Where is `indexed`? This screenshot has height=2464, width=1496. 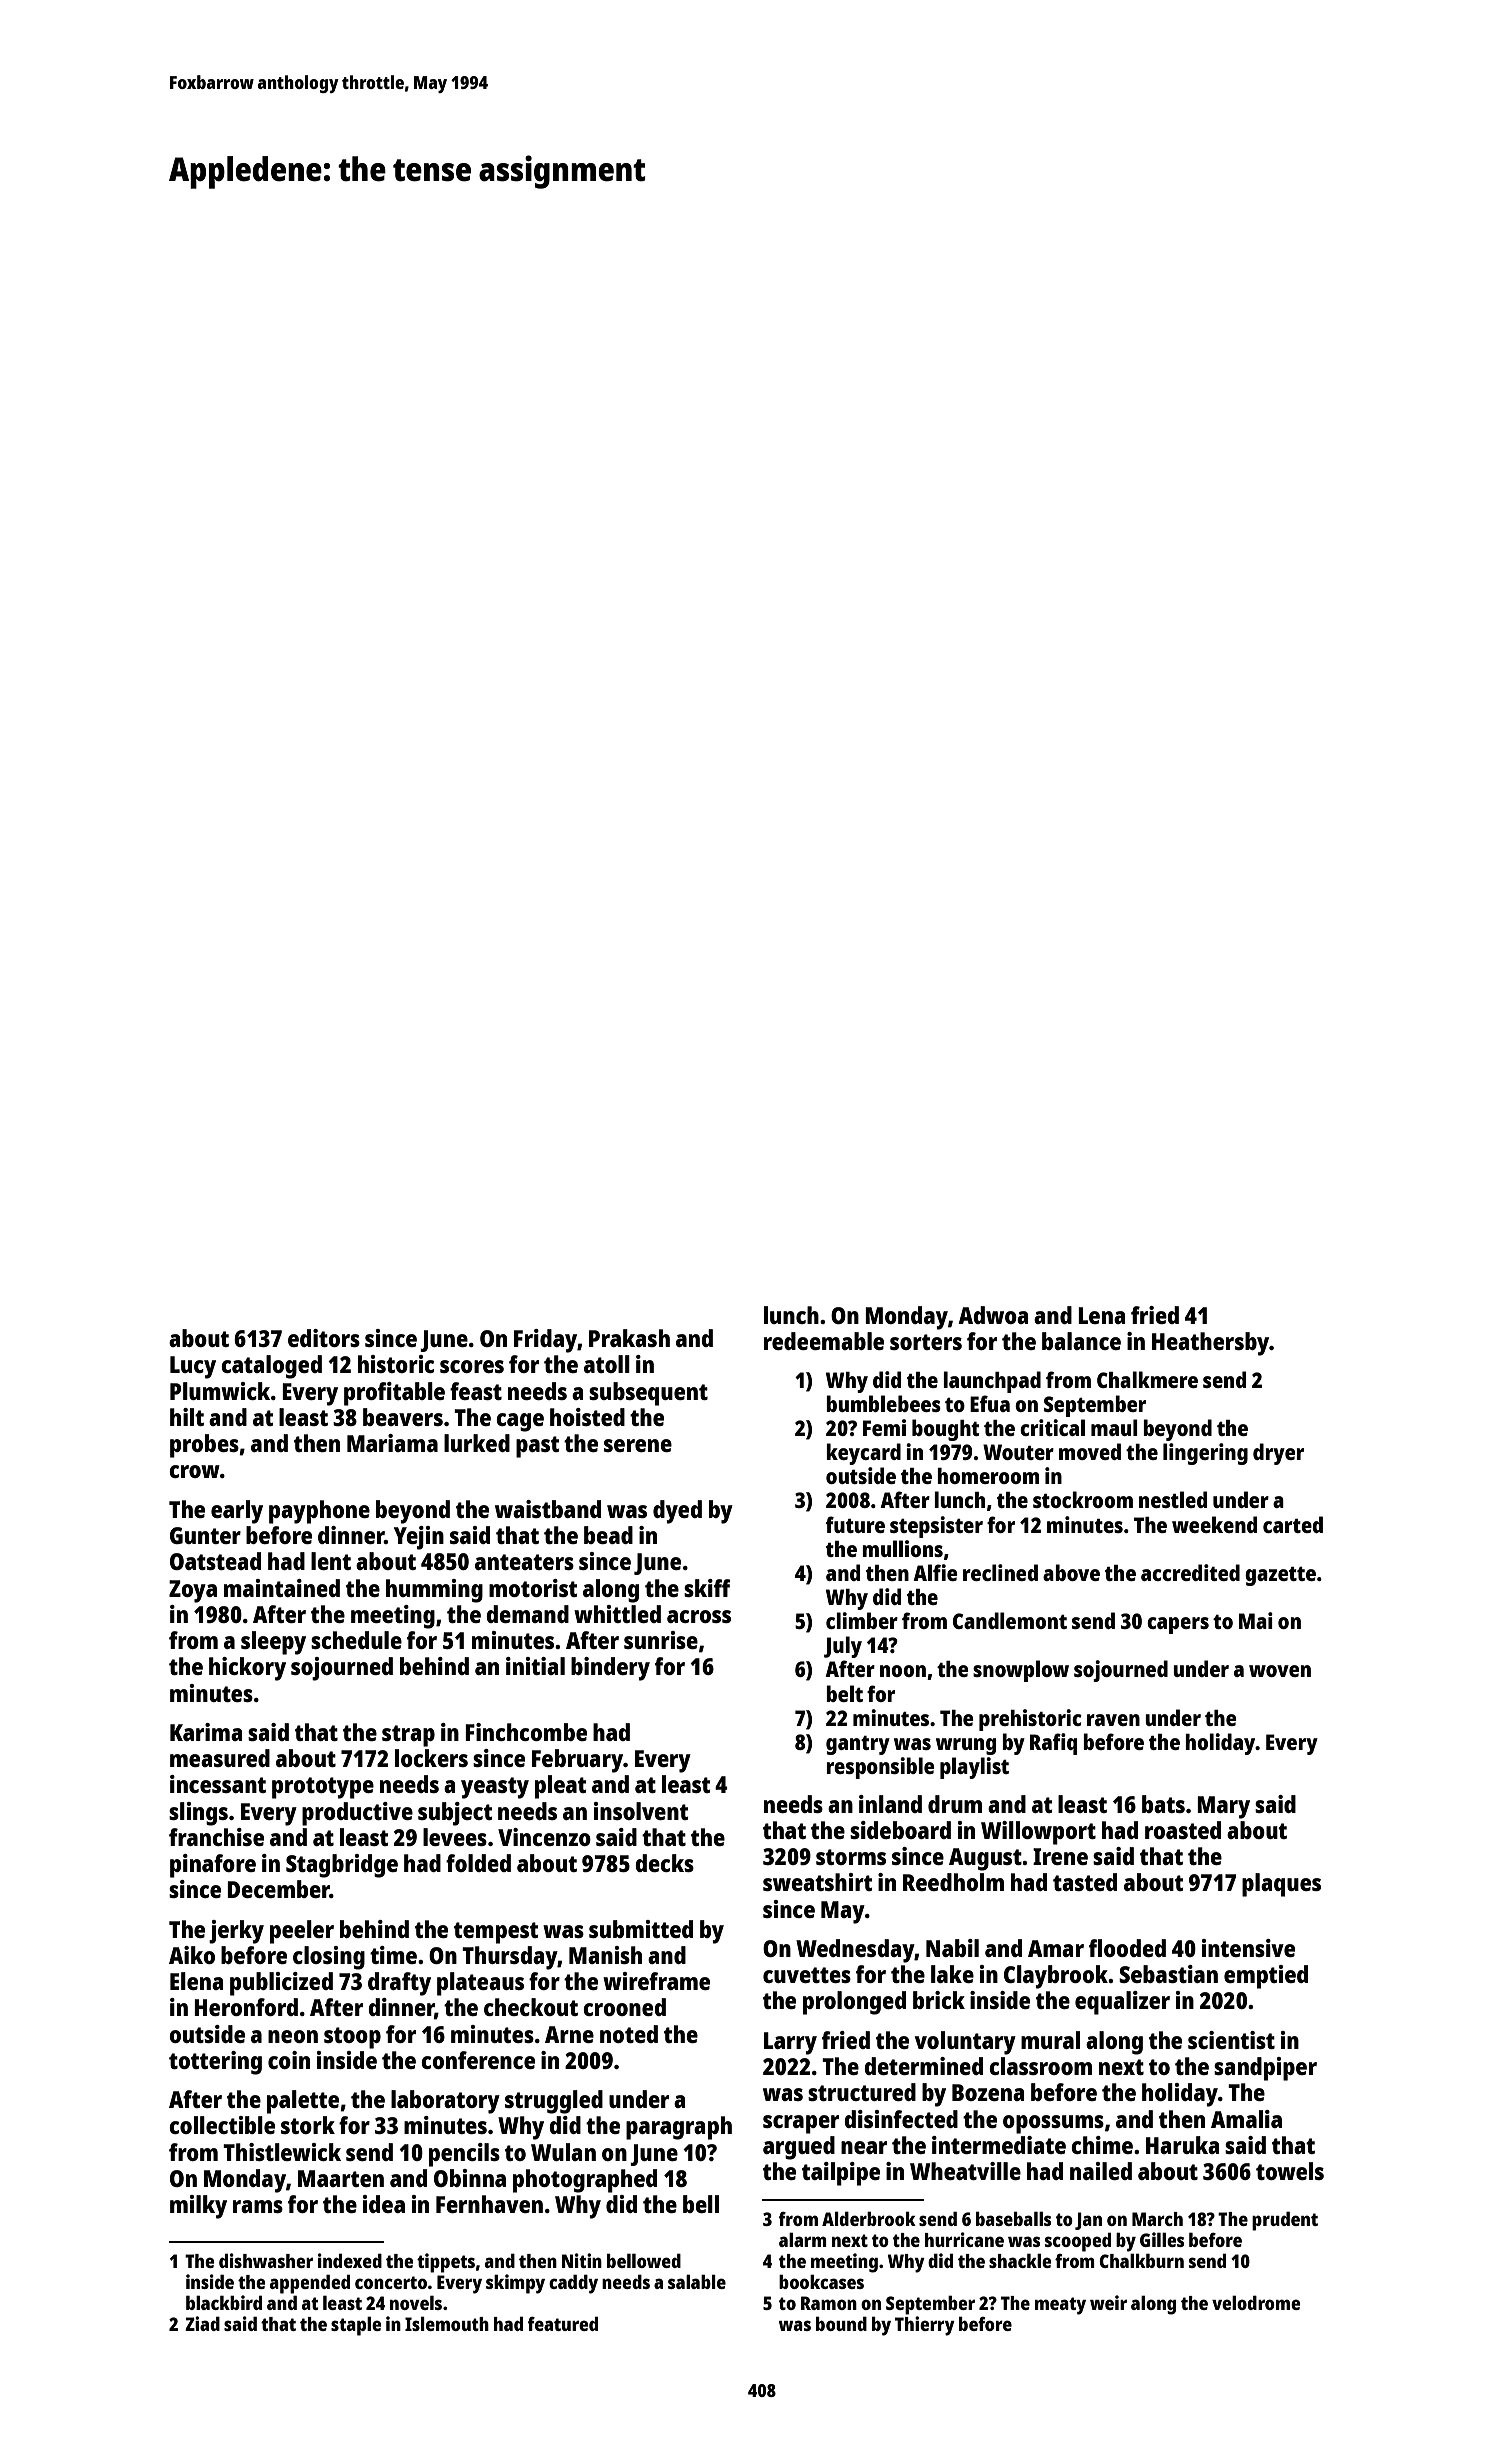 indexed is located at coordinates (350, 2260).
